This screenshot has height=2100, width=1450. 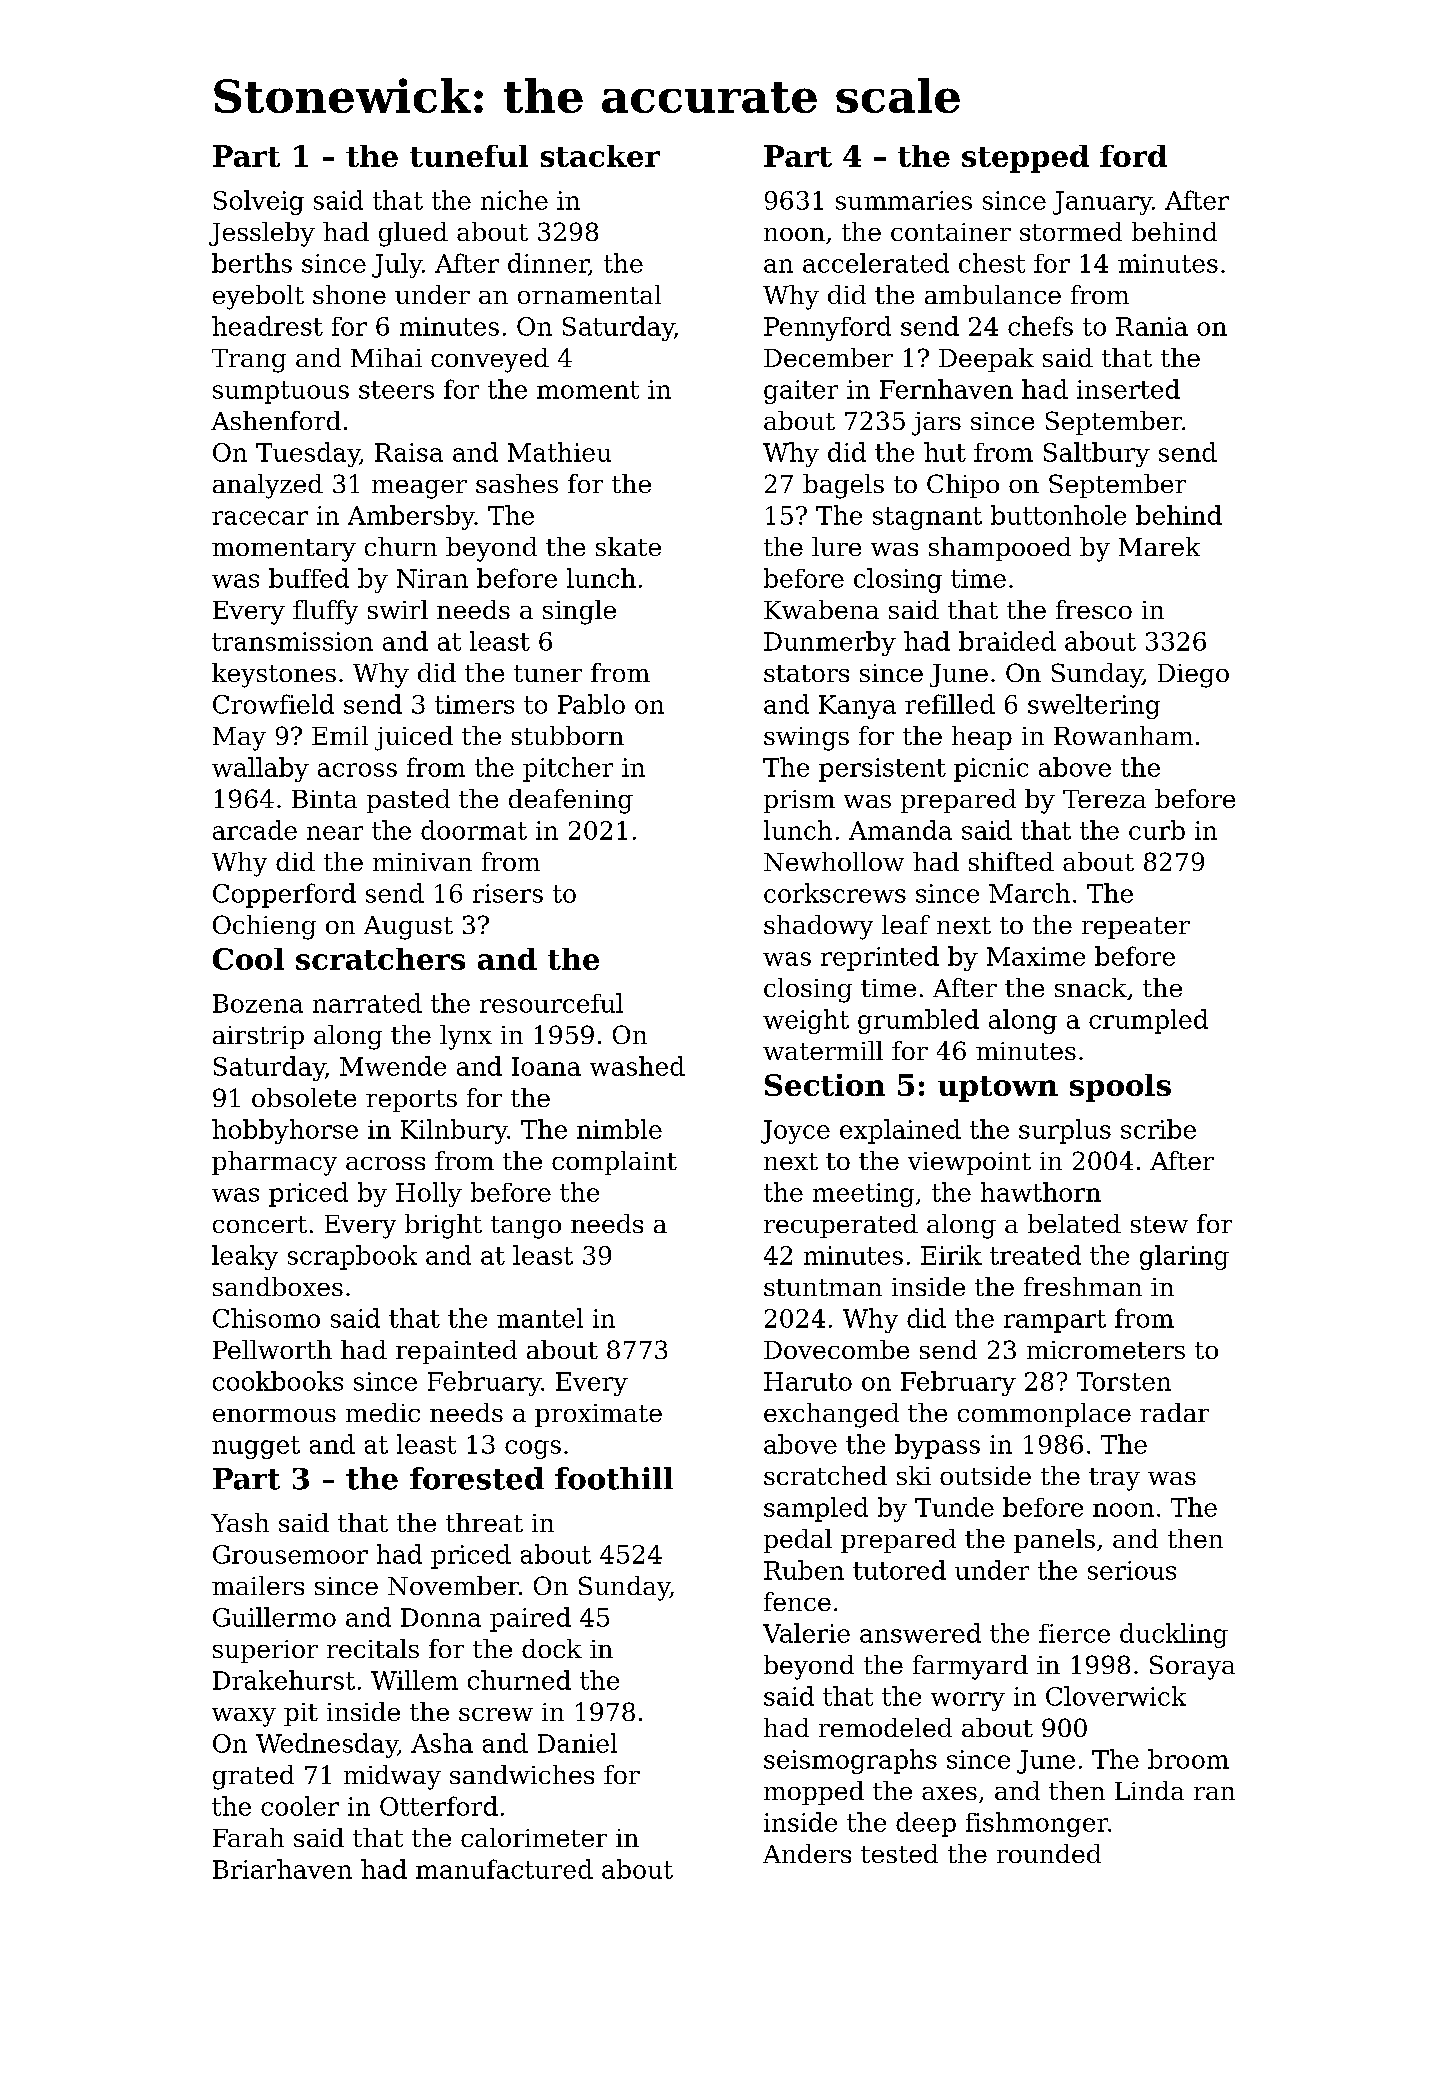 What do you see at coordinates (1035, 1255) in the screenshot?
I see `treated` at bounding box center [1035, 1255].
